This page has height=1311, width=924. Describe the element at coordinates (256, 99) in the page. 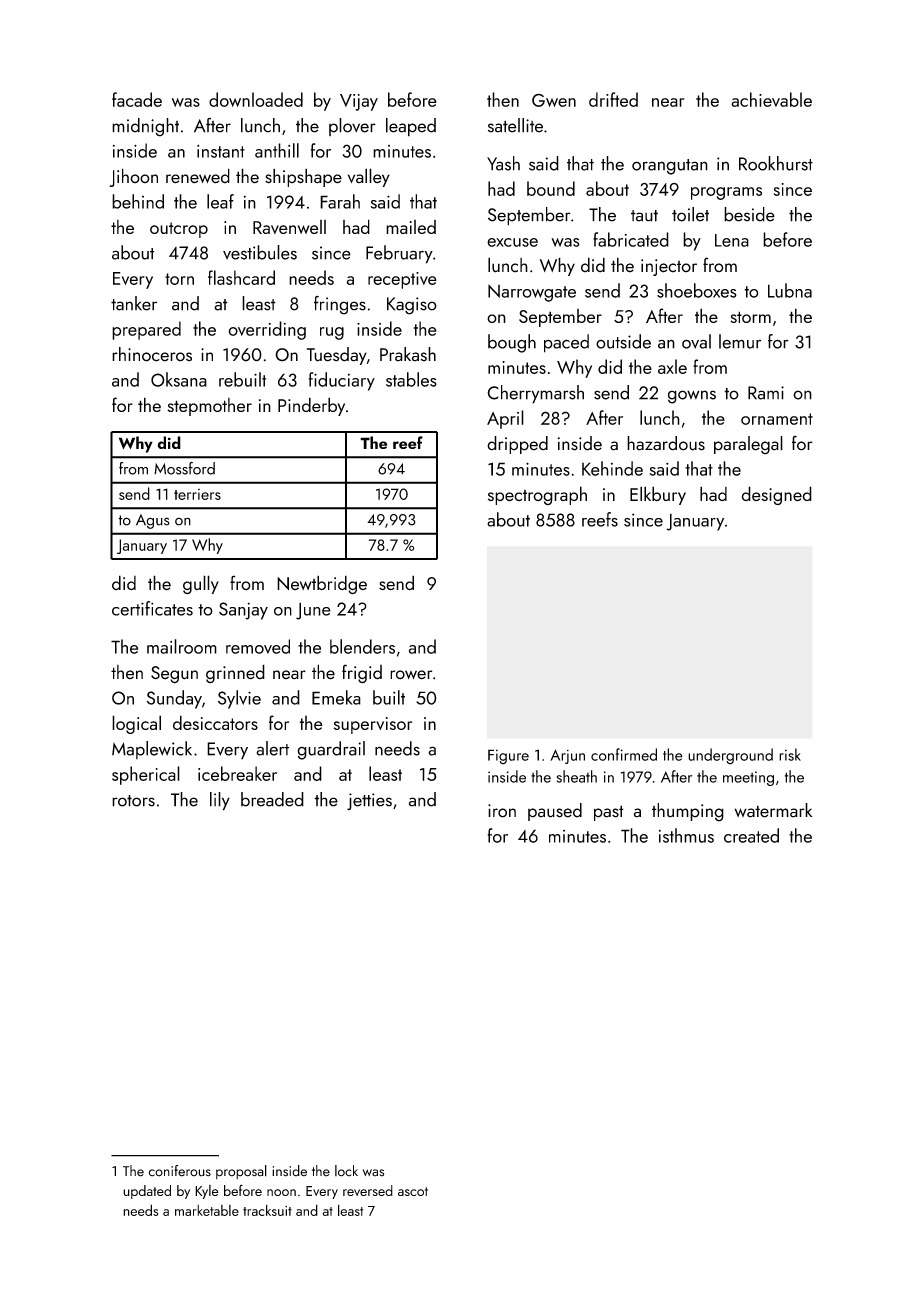

I see `downloaded` at that location.
